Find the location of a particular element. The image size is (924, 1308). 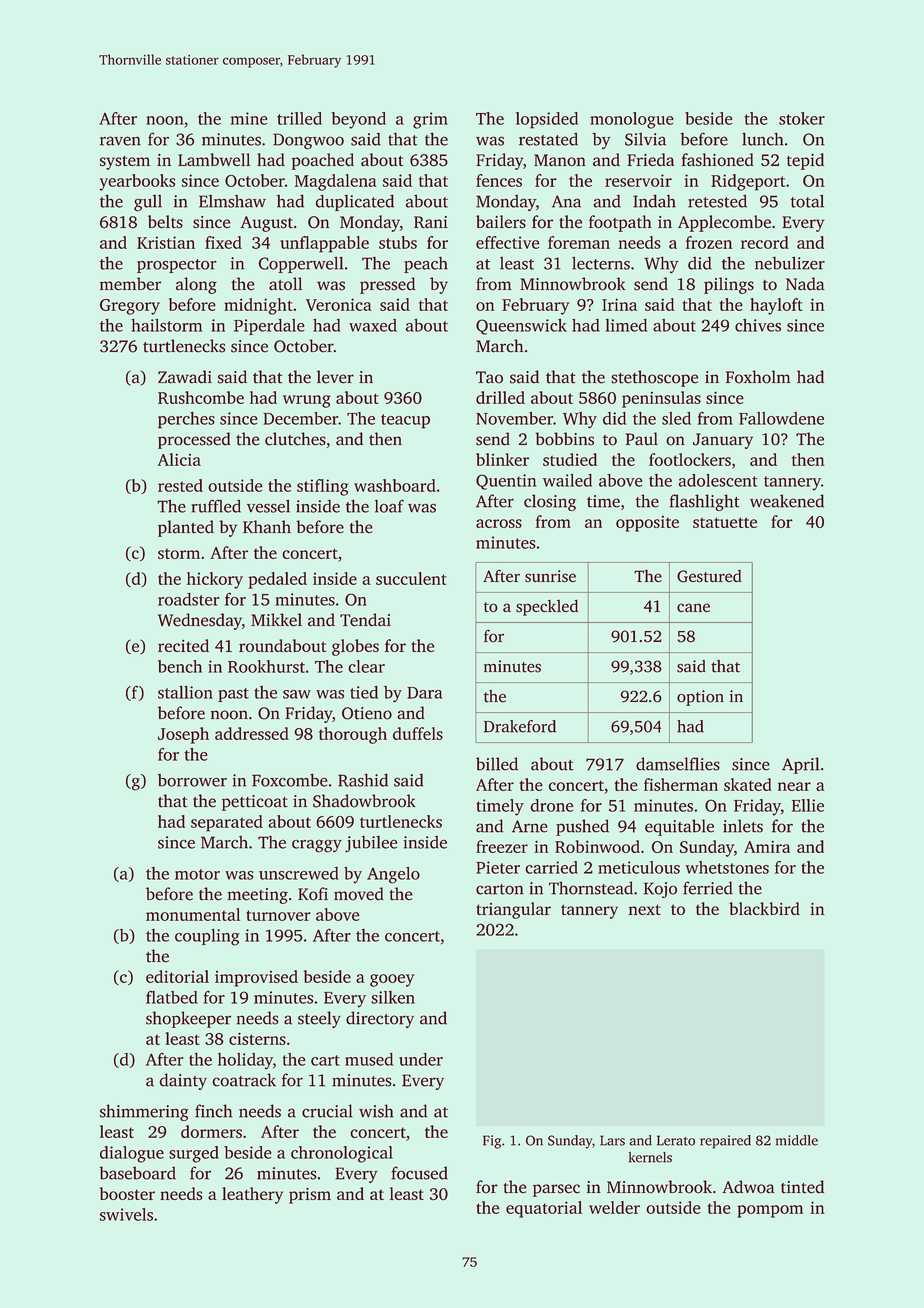

planted is located at coordinates (186, 528).
